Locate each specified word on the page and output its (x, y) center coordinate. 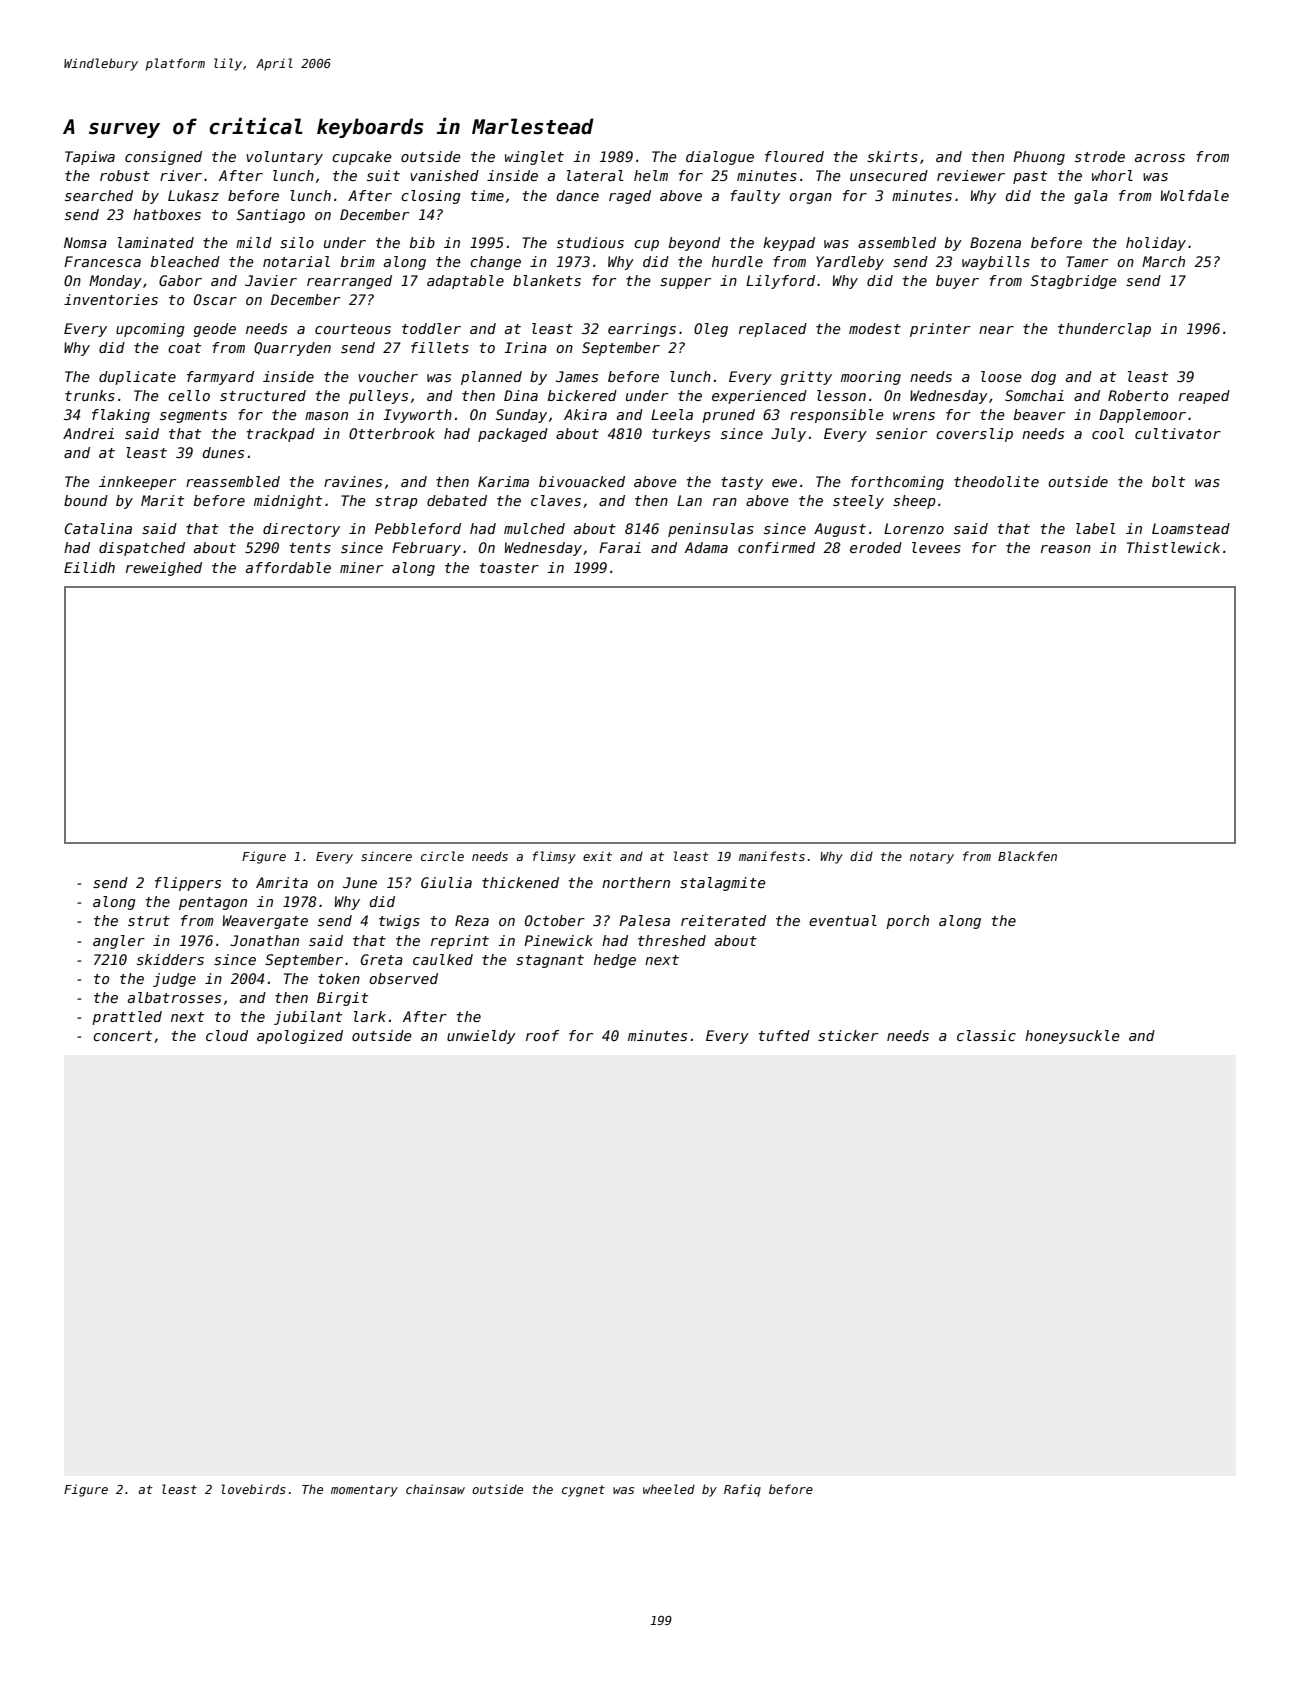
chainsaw (435, 1489)
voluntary (284, 158)
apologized (300, 1037)
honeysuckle (1072, 1037)
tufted (784, 1035)
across (1160, 158)
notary (932, 858)
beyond (694, 244)
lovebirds (253, 1489)
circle (442, 856)
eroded (876, 547)
